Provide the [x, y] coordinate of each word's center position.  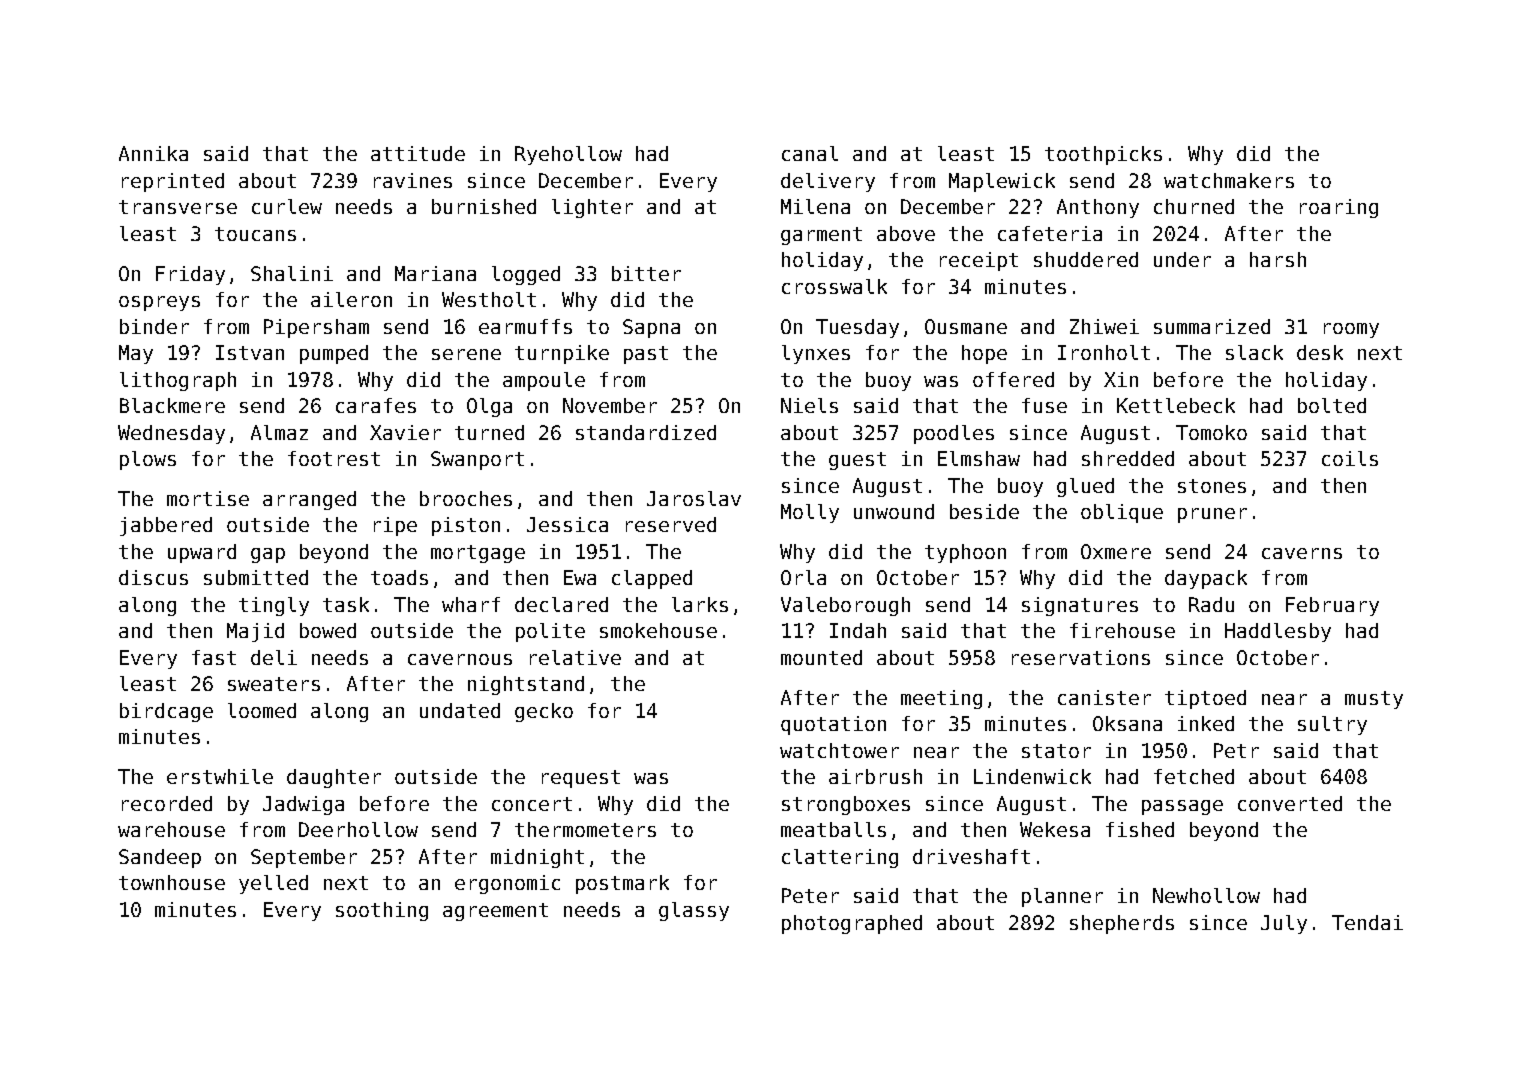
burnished [484, 206]
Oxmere [1116, 551]
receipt [979, 261]
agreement [495, 912]
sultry [1332, 725]
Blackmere [172, 405]
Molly [810, 513]
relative [575, 657]
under [1182, 259]
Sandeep [160, 858]
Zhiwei [1104, 326]
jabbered [166, 526]
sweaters [274, 684]
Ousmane [966, 326]
